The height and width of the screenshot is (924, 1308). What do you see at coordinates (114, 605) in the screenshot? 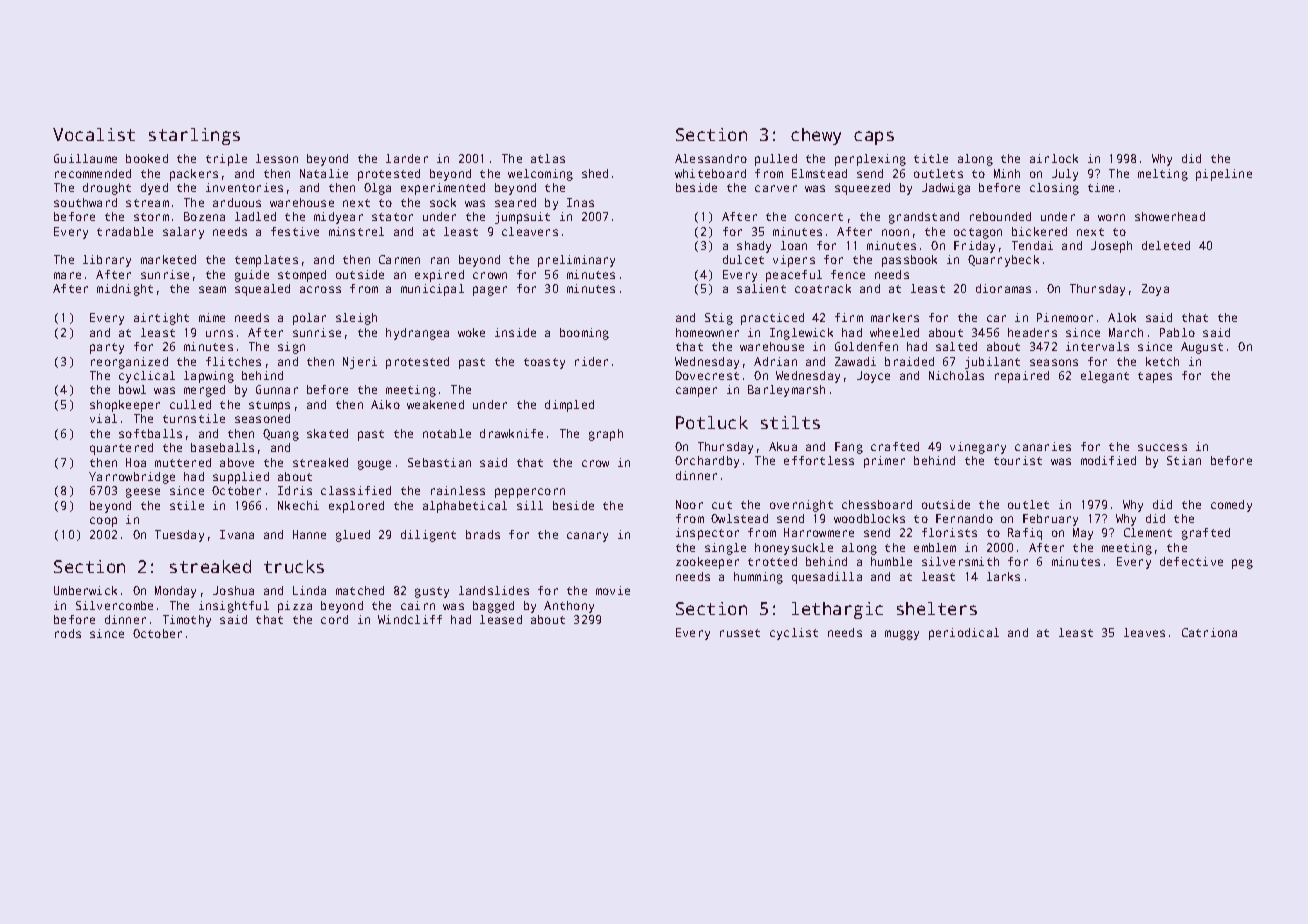
I see `Silvercombe` at bounding box center [114, 605].
